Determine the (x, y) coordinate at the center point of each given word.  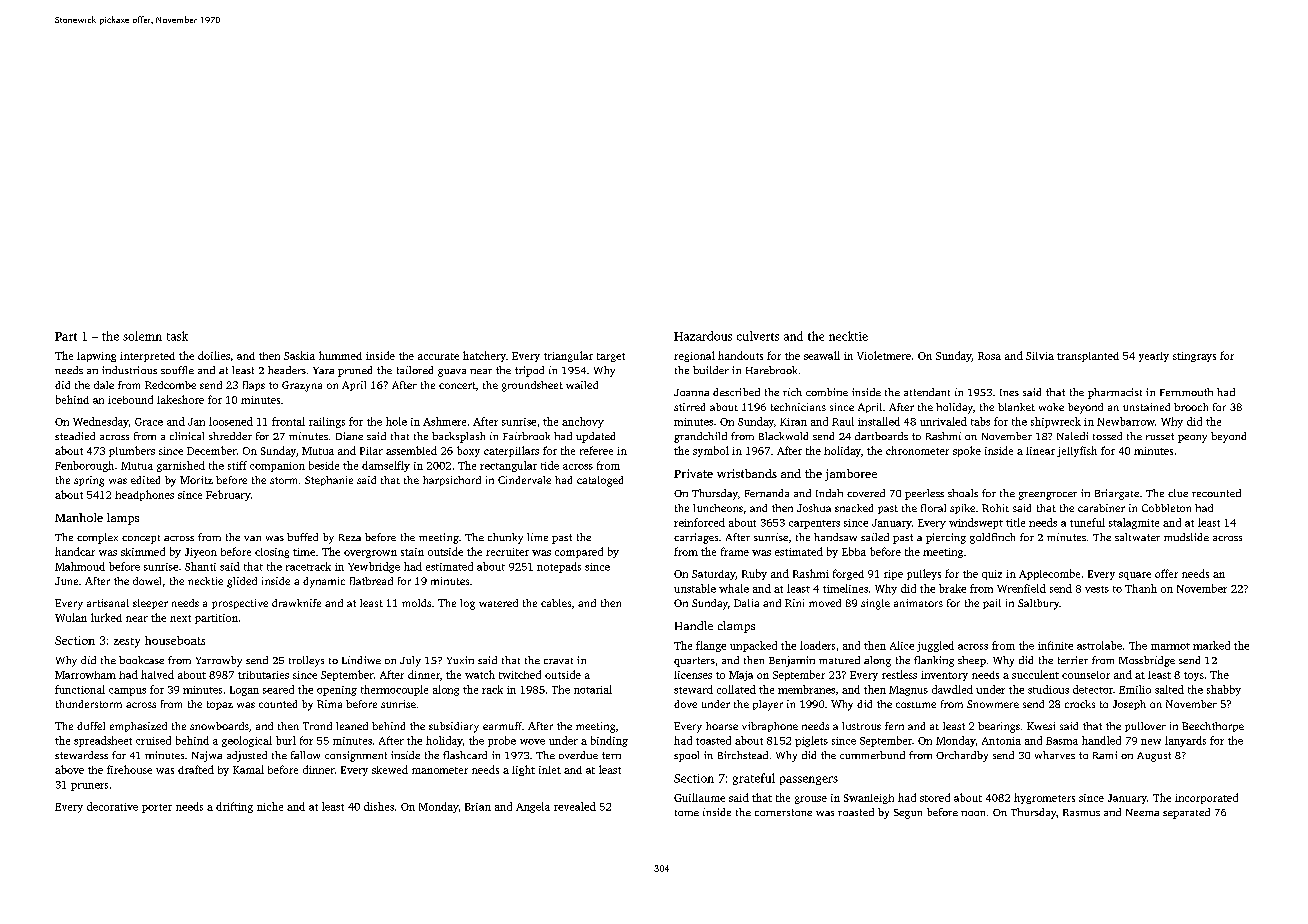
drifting (234, 807)
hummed (340, 355)
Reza (350, 537)
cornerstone (783, 812)
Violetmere (884, 355)
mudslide (1186, 537)
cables (556, 603)
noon (973, 813)
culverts (758, 336)
